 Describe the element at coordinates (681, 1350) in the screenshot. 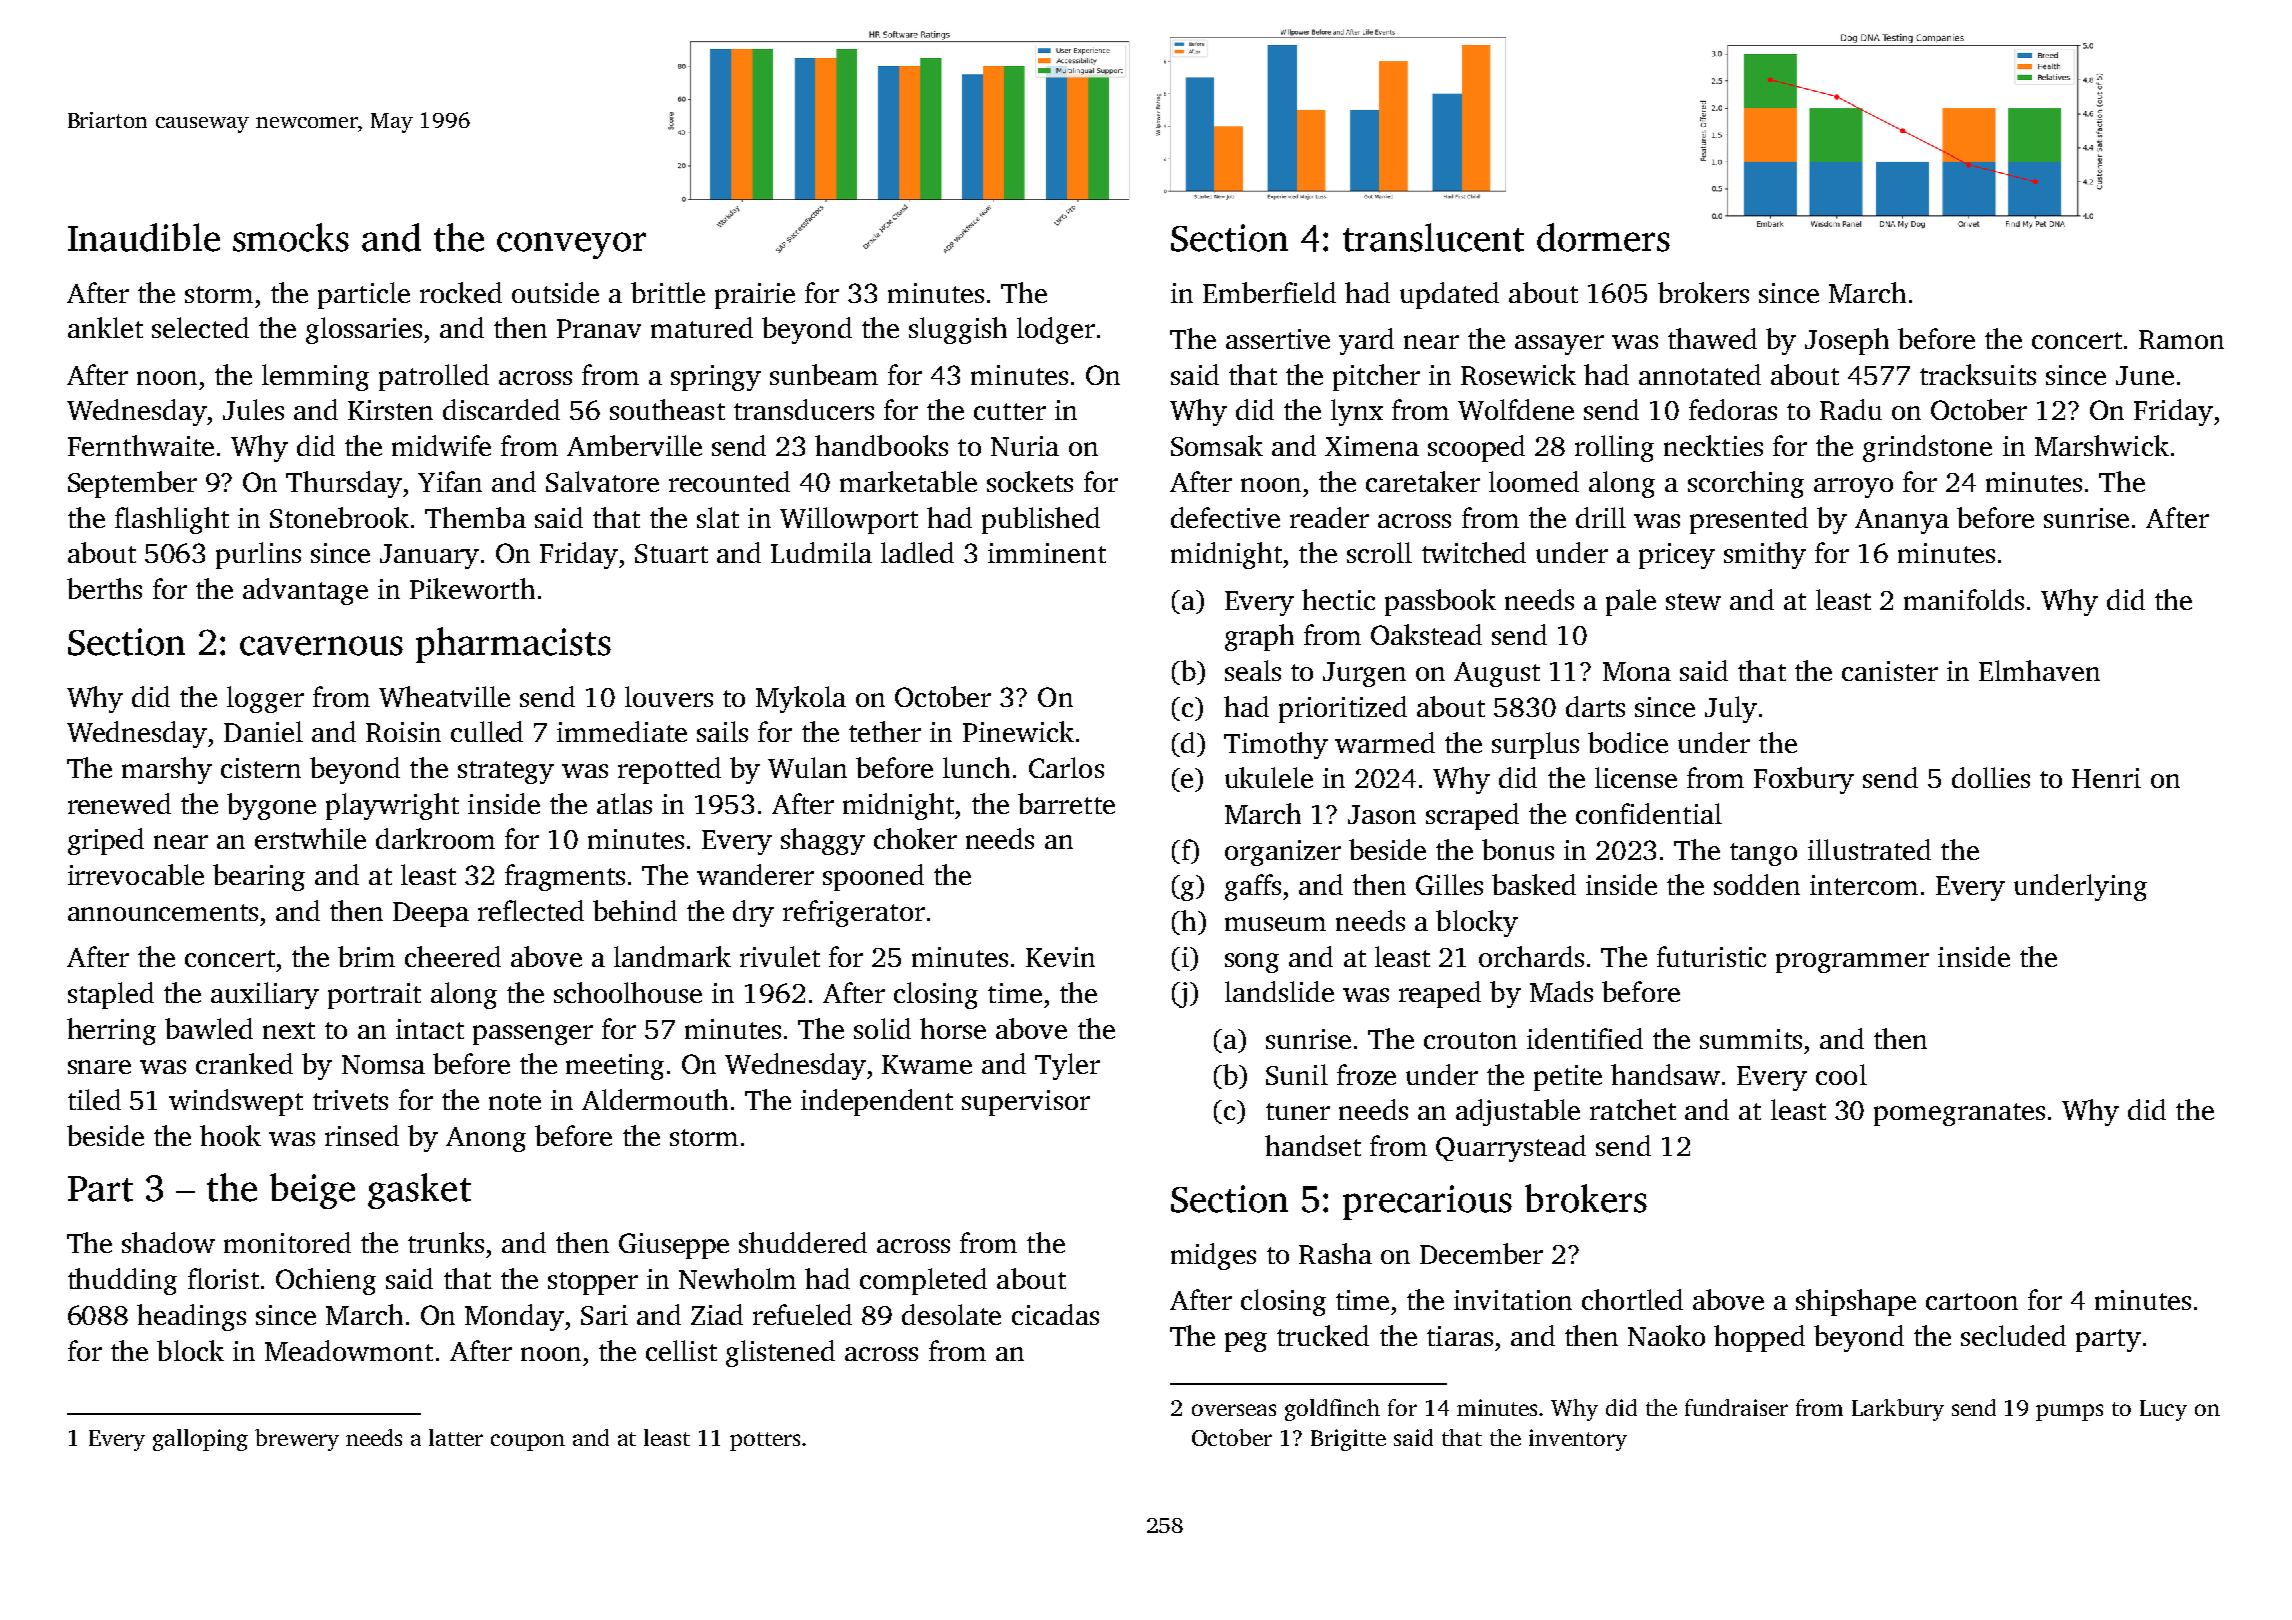

I see `cellist` at that location.
